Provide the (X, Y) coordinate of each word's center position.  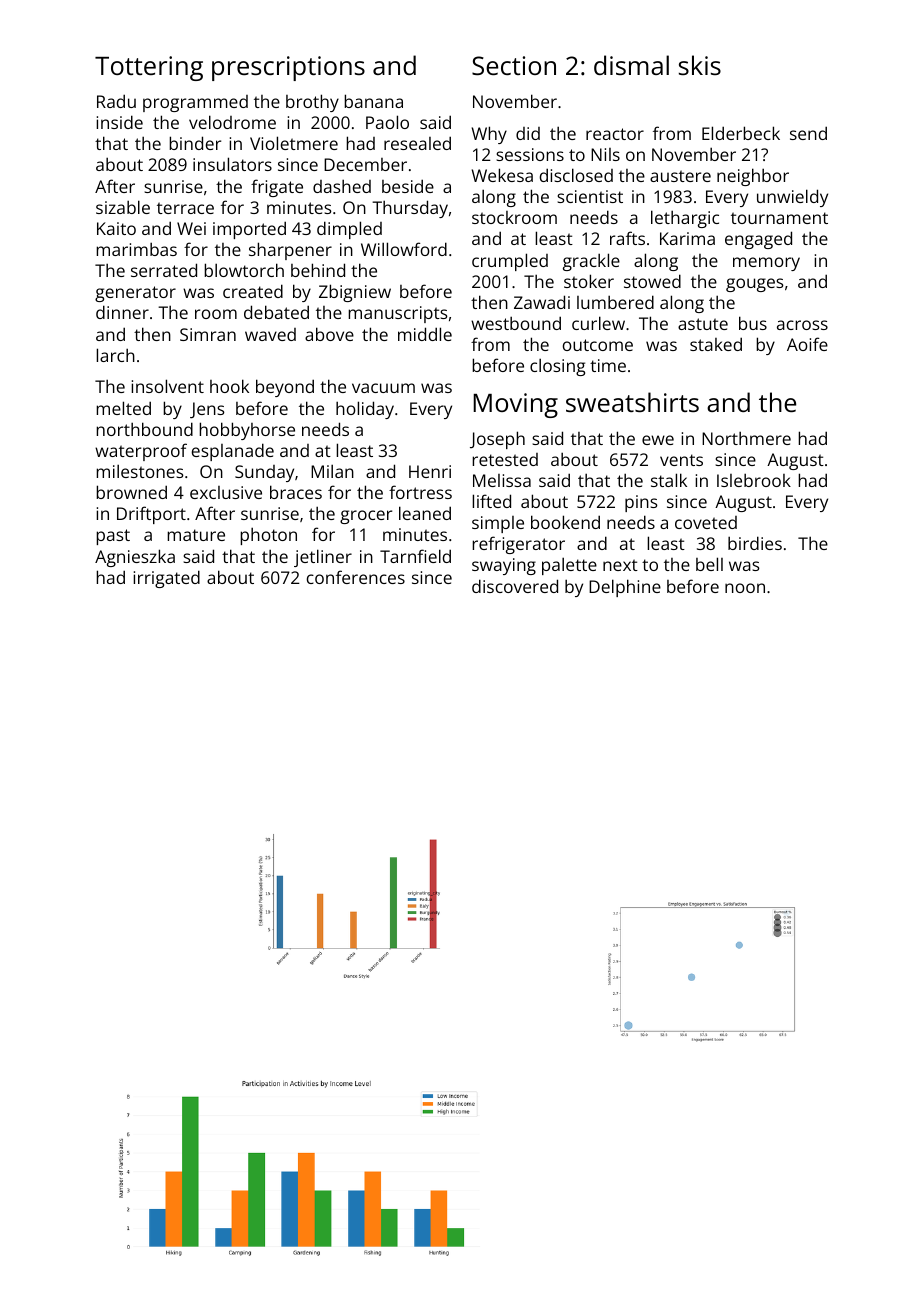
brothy (312, 103)
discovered (515, 586)
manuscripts (398, 314)
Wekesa (502, 175)
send (808, 133)
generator (135, 294)
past (113, 537)
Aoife (807, 344)
